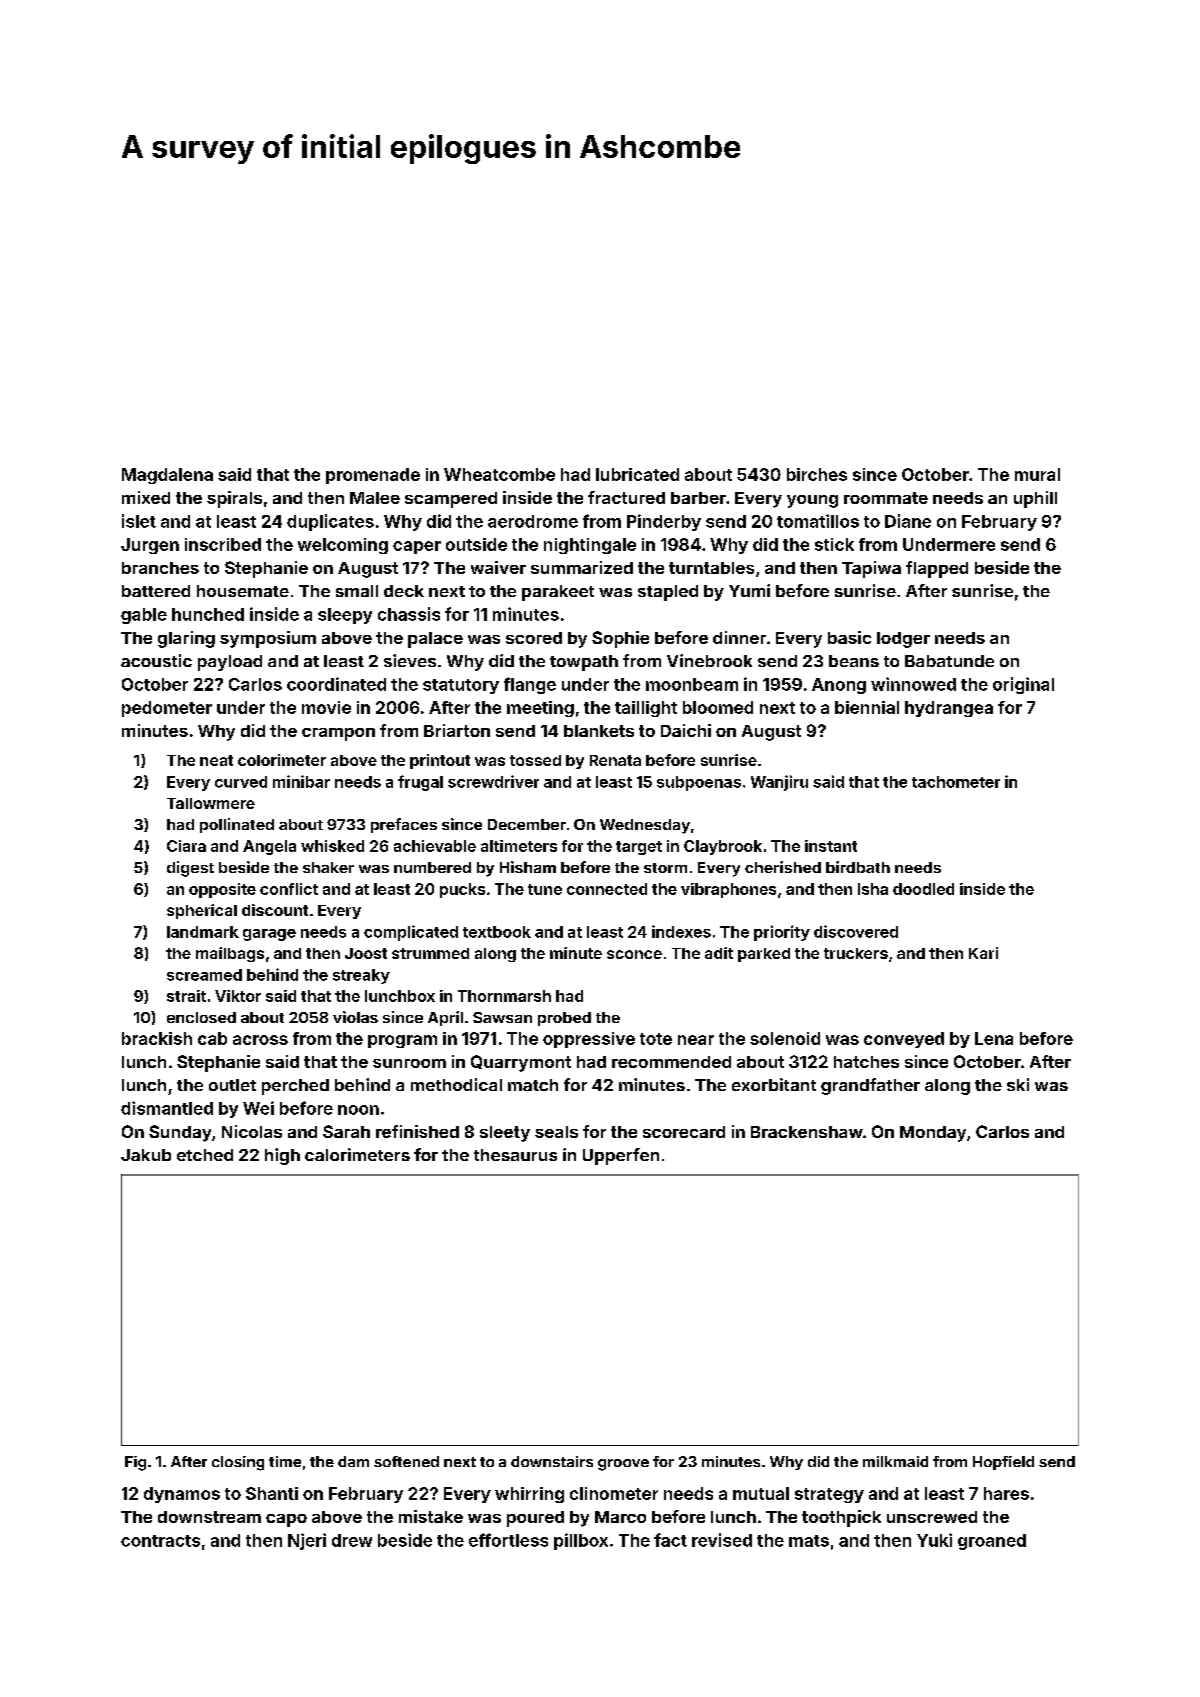 Image resolution: width=1200 pixels, height=1697 pixels. What do you see at coordinates (923, 889) in the page?
I see `doodled` at bounding box center [923, 889].
